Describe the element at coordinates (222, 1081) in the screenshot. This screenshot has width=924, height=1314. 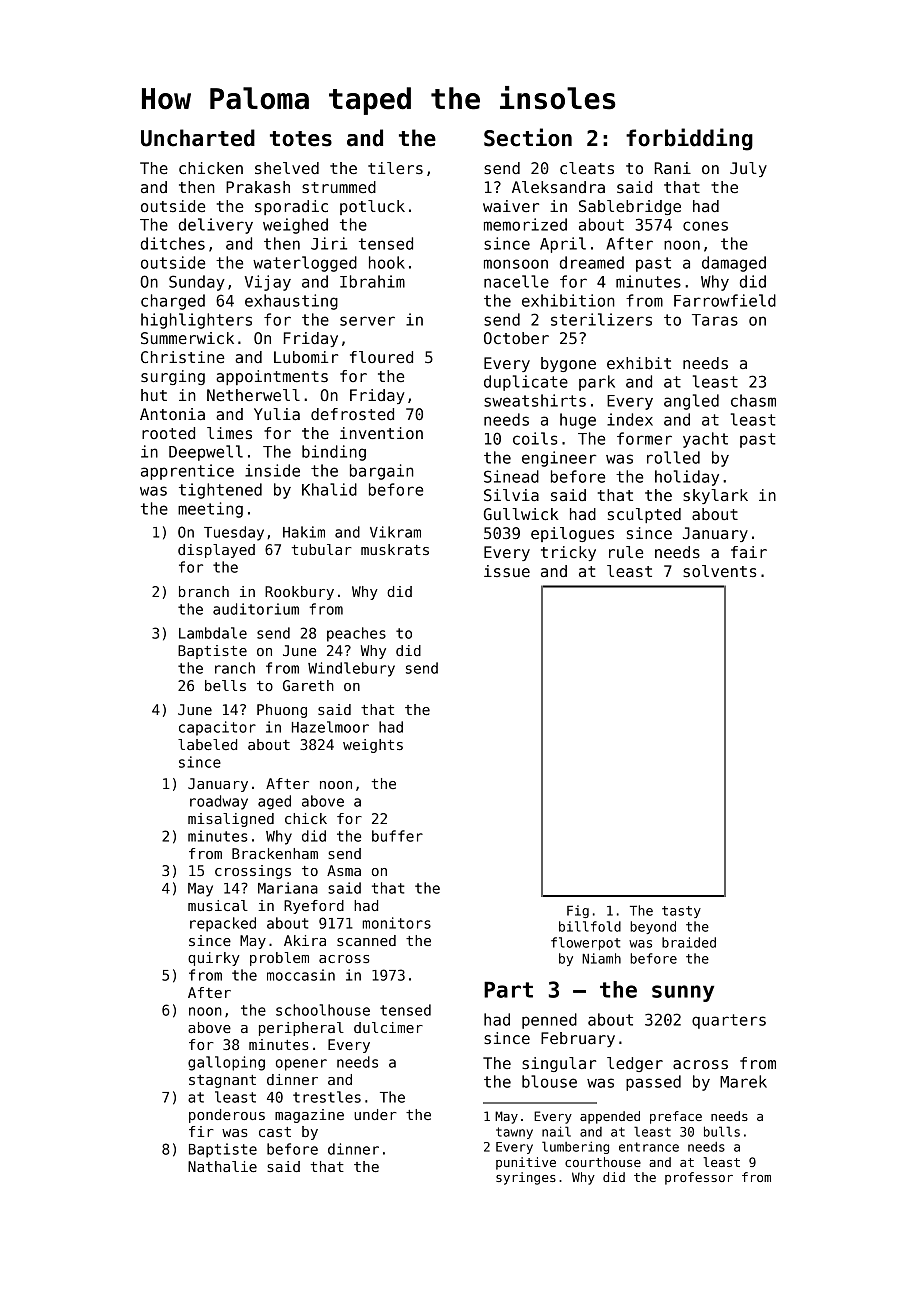
I see `stagnant` at that location.
